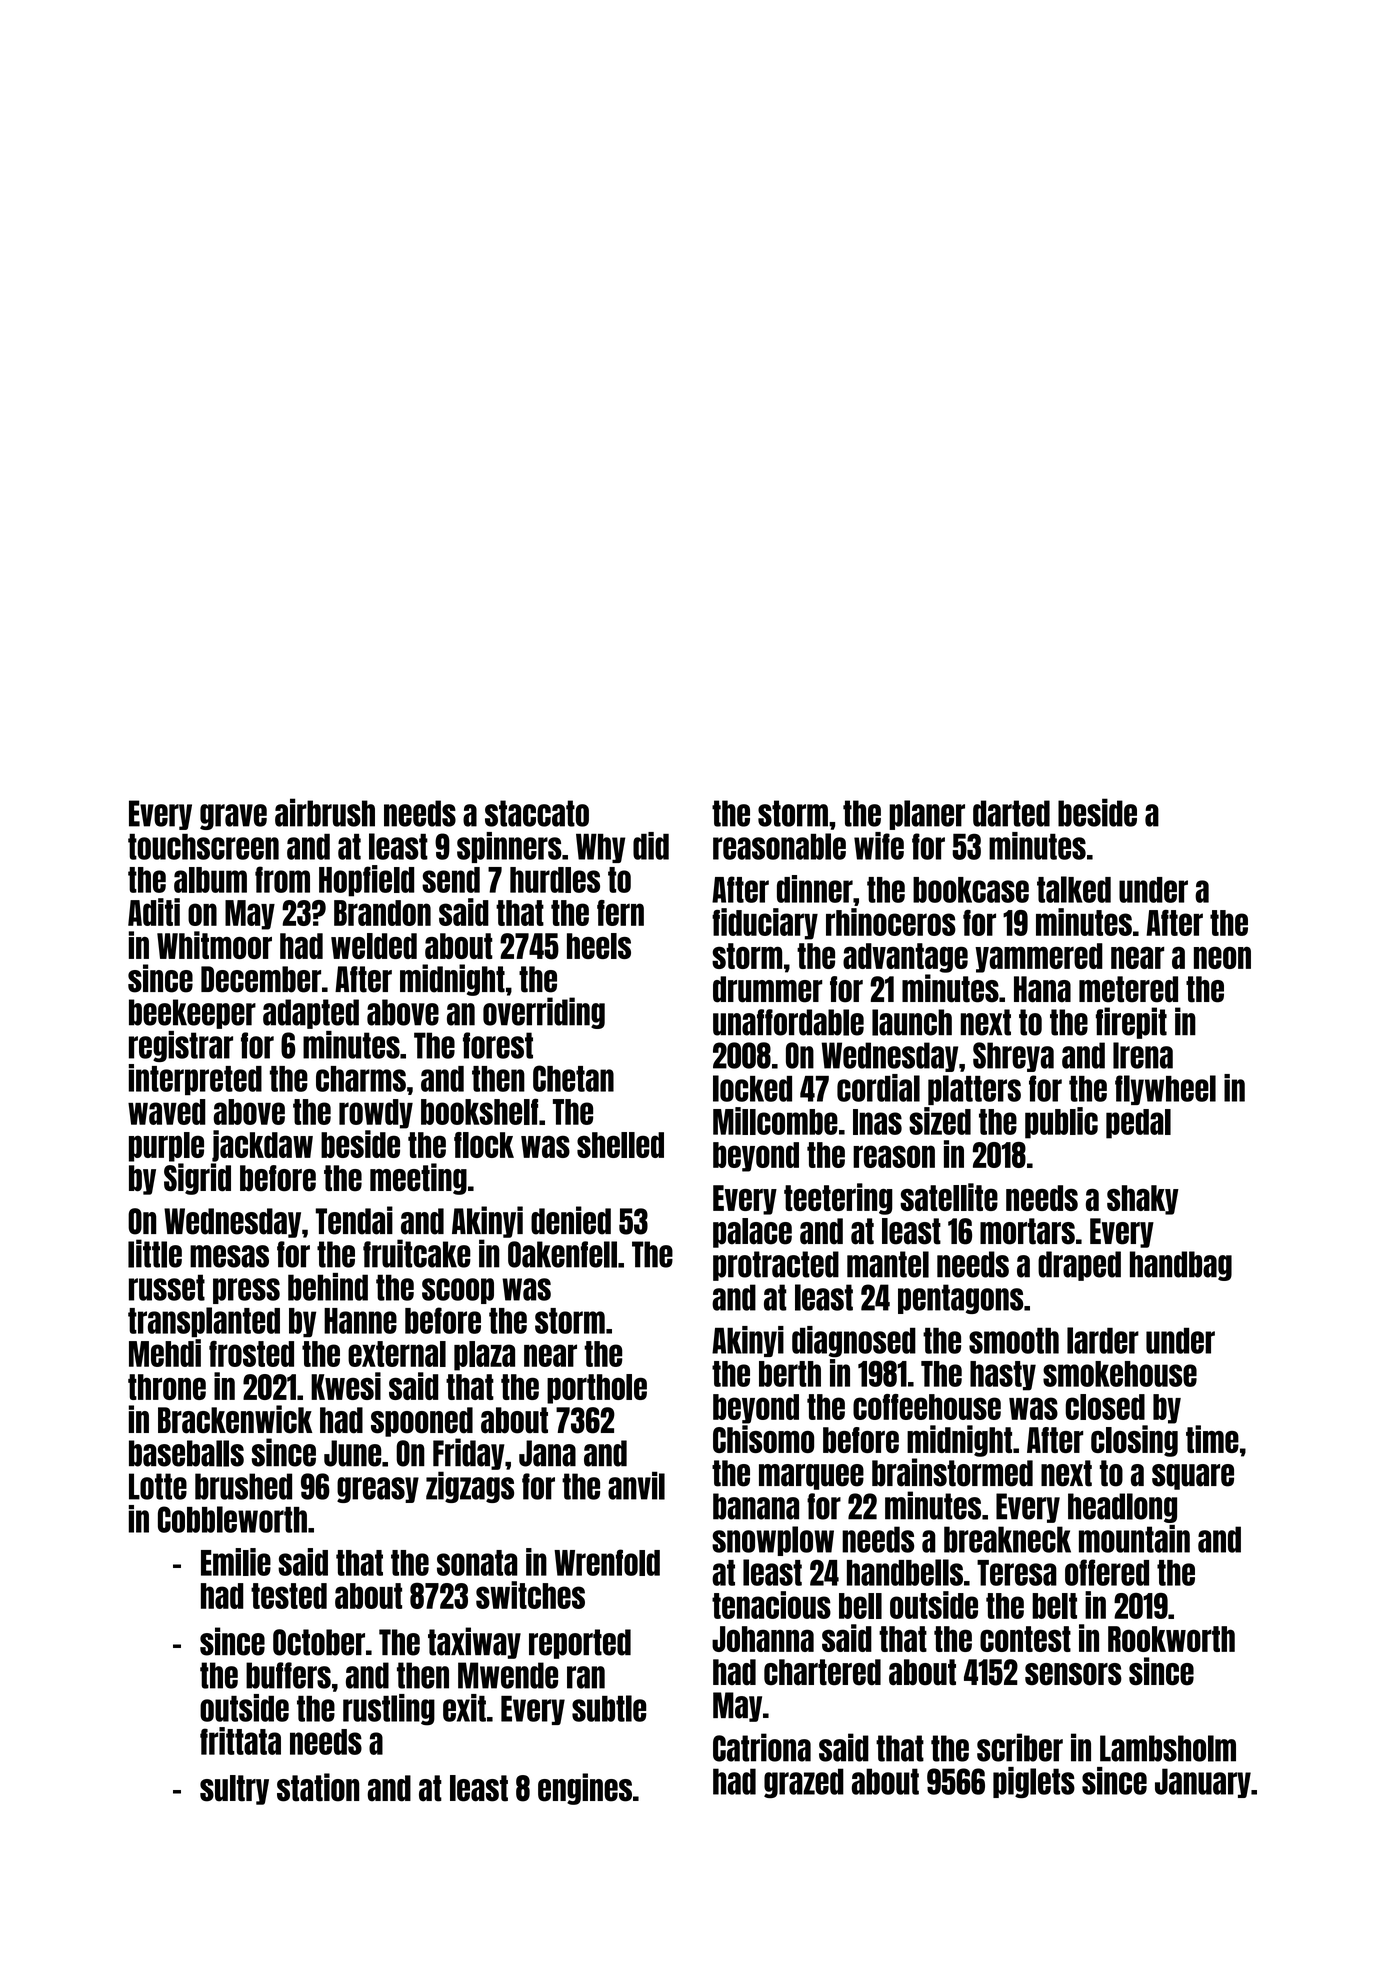  I want to click on planer, so click(927, 815).
